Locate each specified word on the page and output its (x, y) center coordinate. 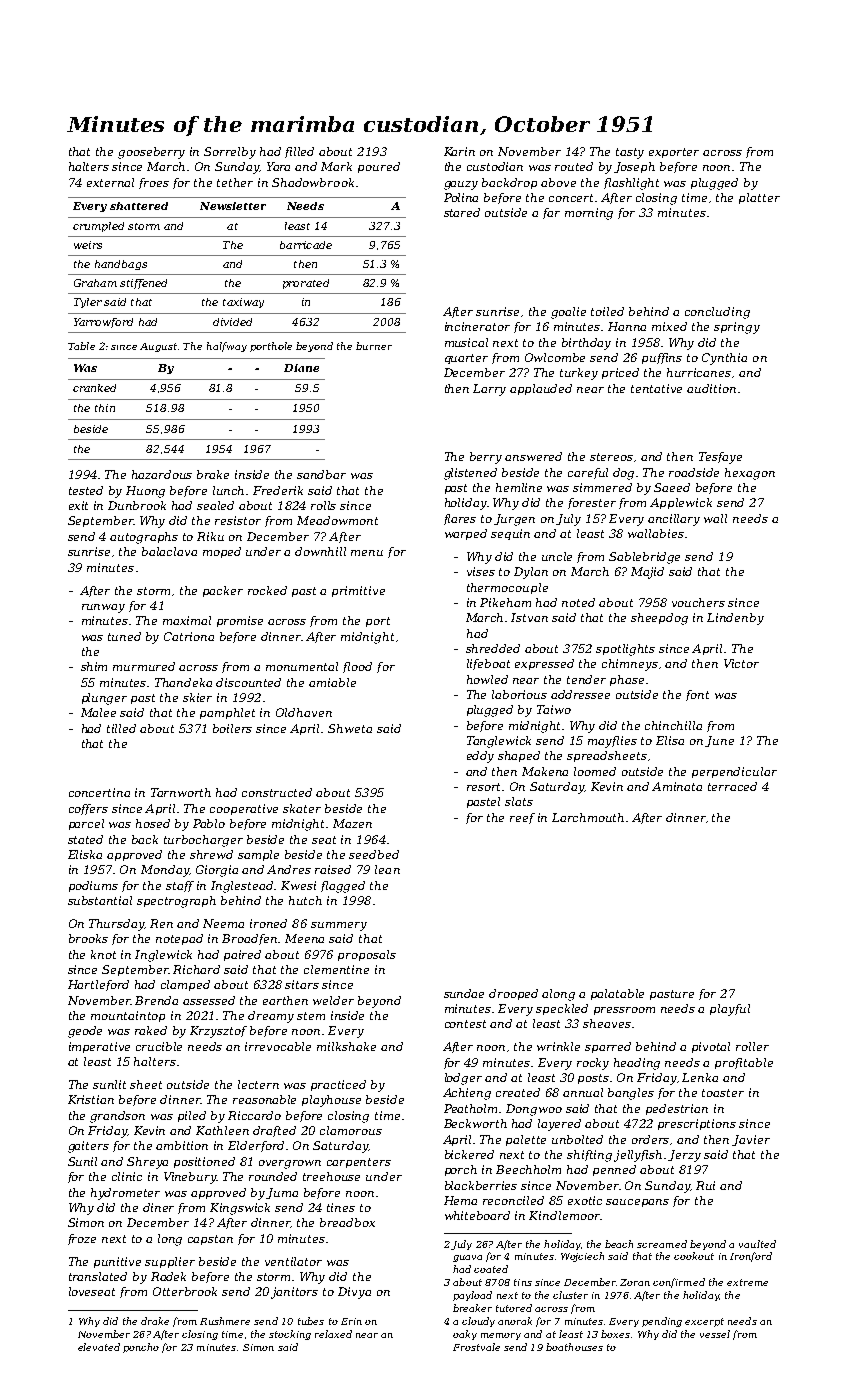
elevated (99, 1347)
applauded (541, 389)
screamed (662, 1244)
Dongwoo (534, 1110)
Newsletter (233, 206)
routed (574, 166)
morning (589, 214)
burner (374, 346)
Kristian (91, 1099)
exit (78, 505)
